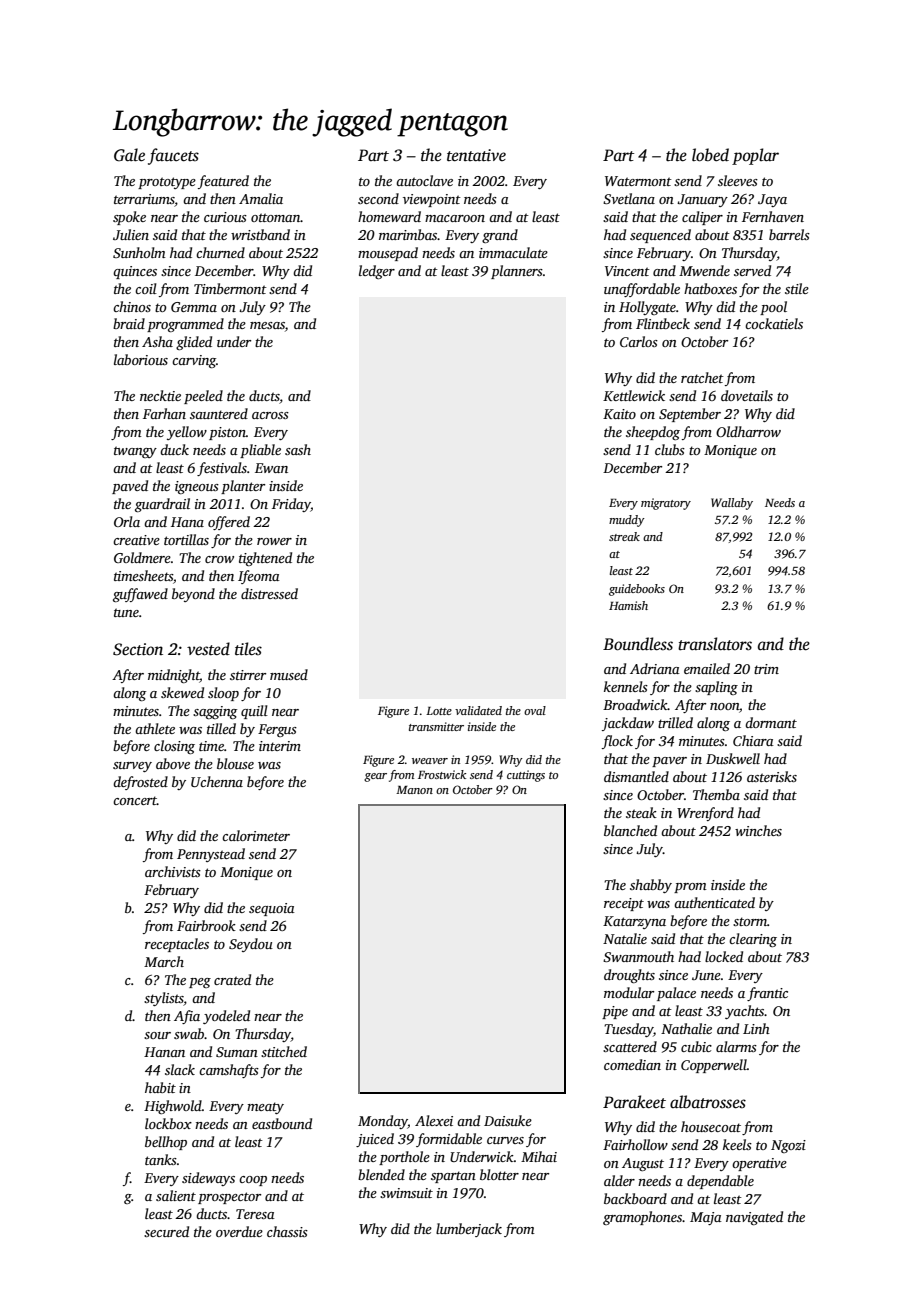 This screenshot has width=924, height=1308. I want to click on salient, so click(176, 1195).
